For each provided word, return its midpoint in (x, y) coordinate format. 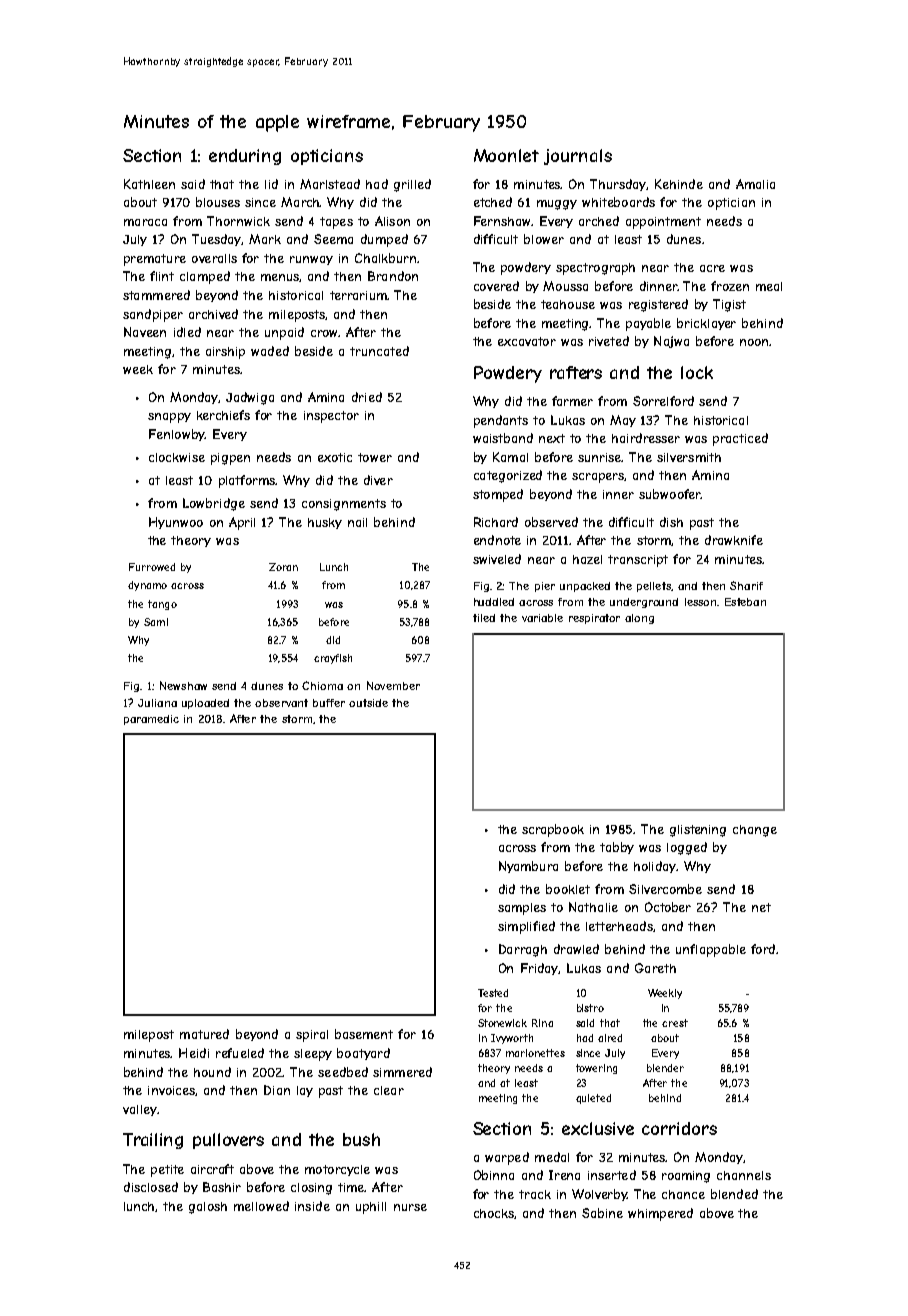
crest (675, 1023)
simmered (402, 1072)
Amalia (755, 184)
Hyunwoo (176, 523)
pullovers (228, 1141)
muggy (557, 205)
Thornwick (238, 221)
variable (542, 618)
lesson (700, 602)
